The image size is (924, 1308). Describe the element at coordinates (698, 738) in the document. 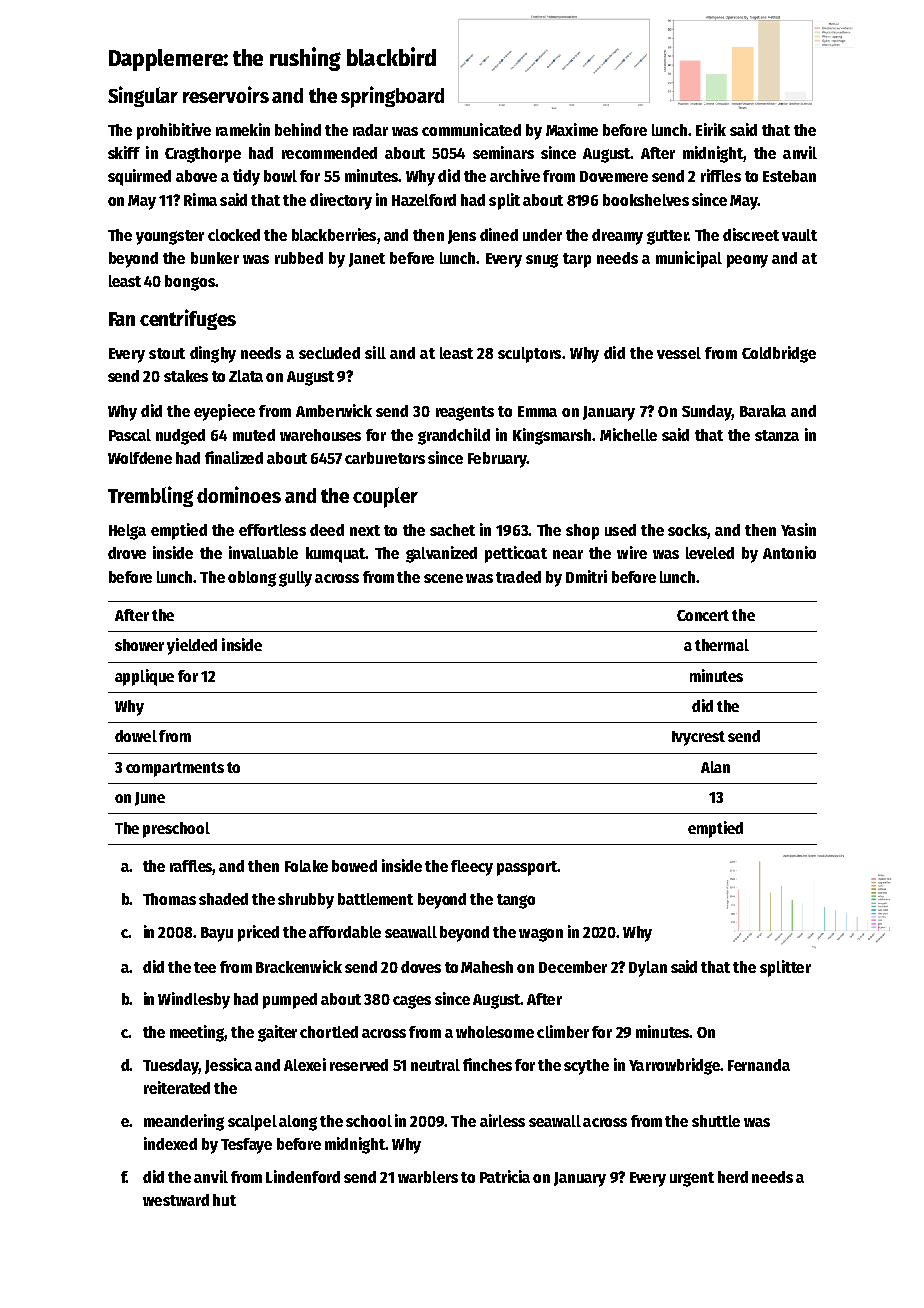

I see `Ivycrest` at that location.
